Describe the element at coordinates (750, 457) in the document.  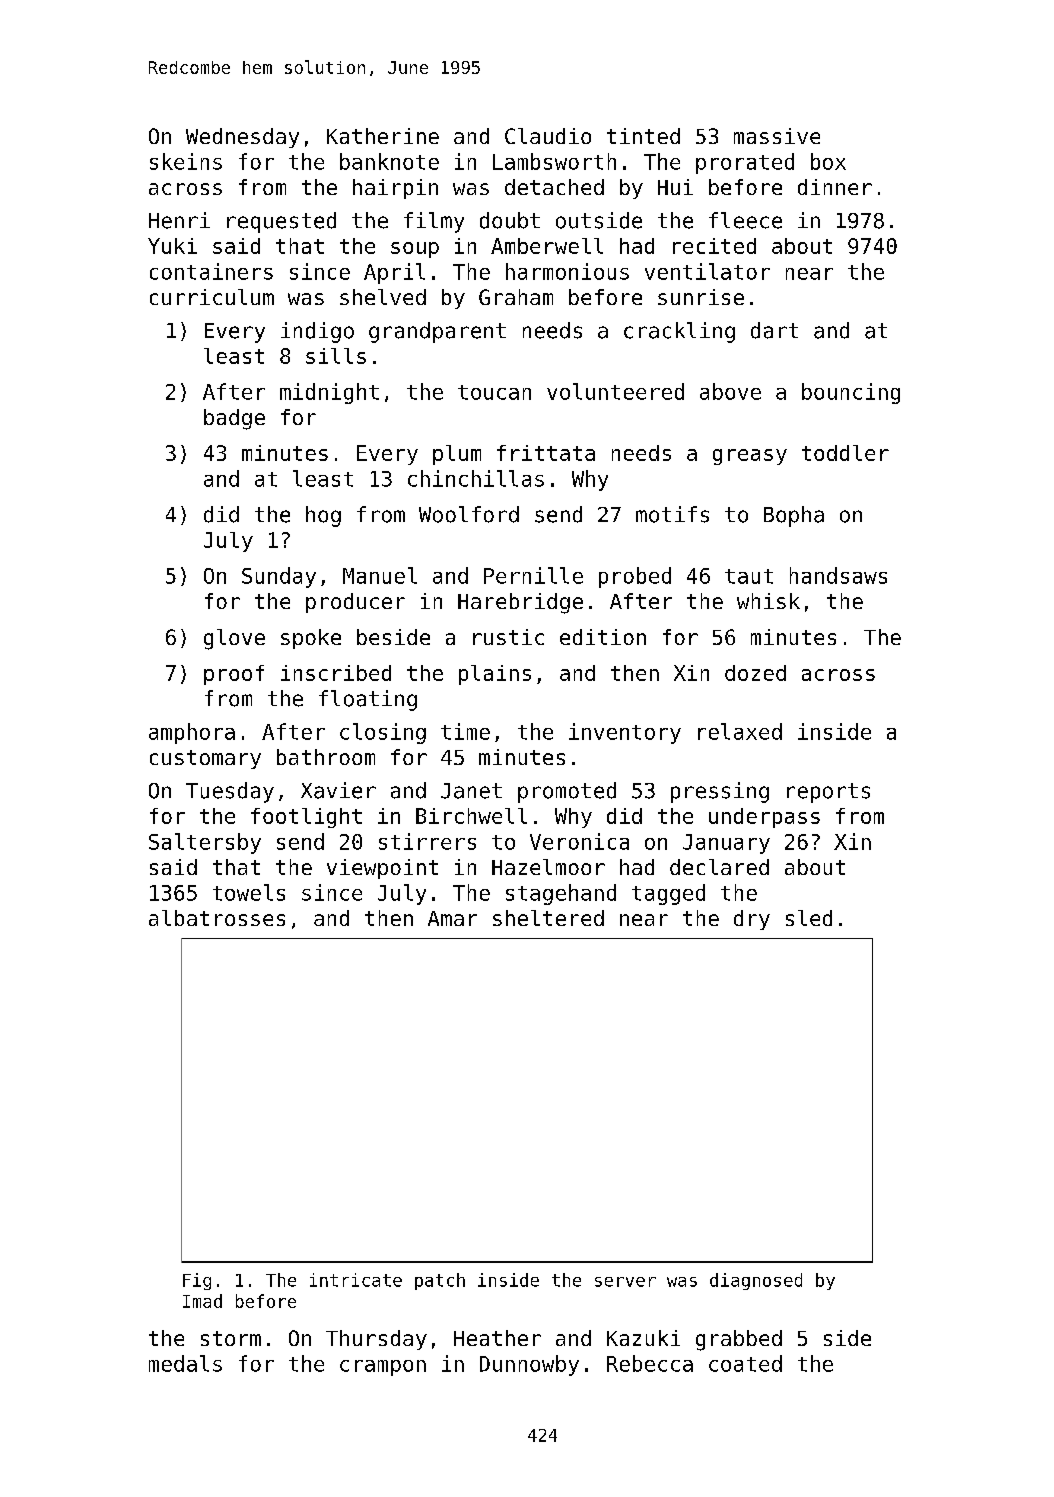
I see `greasy` at that location.
